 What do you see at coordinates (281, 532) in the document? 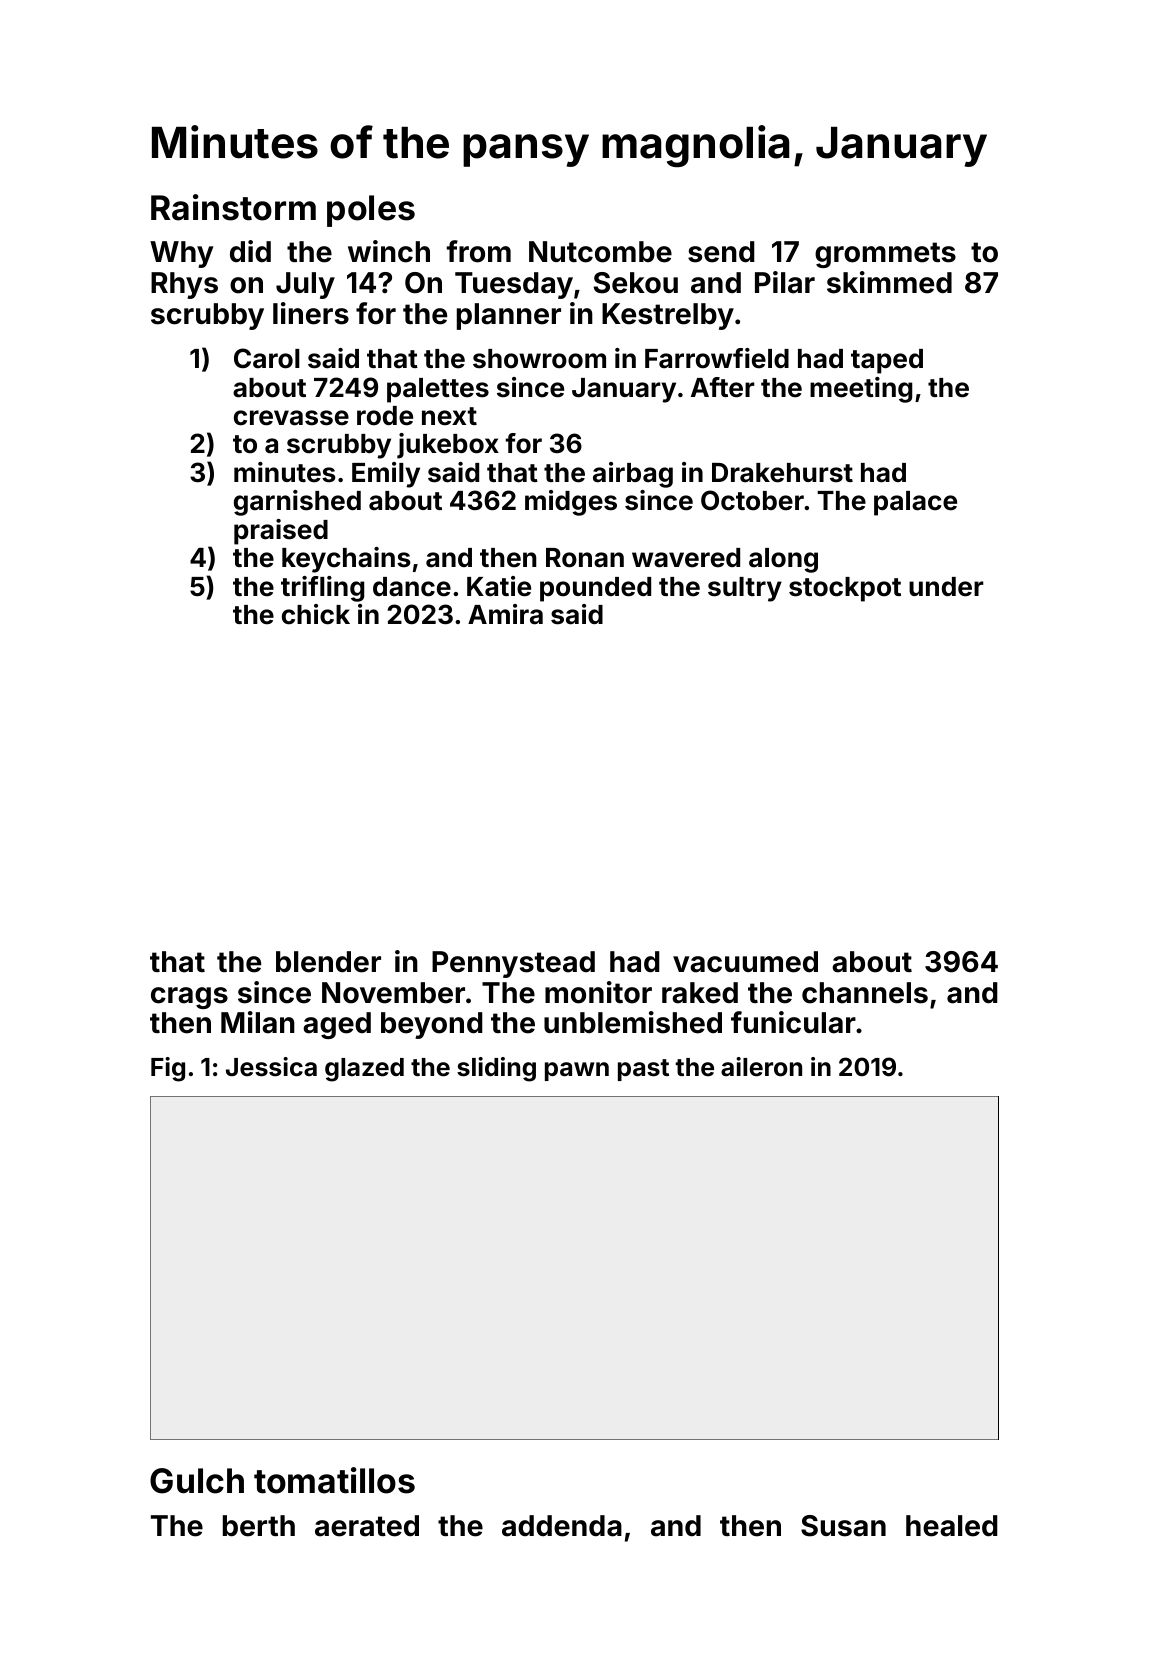
I see `praised` at bounding box center [281, 532].
